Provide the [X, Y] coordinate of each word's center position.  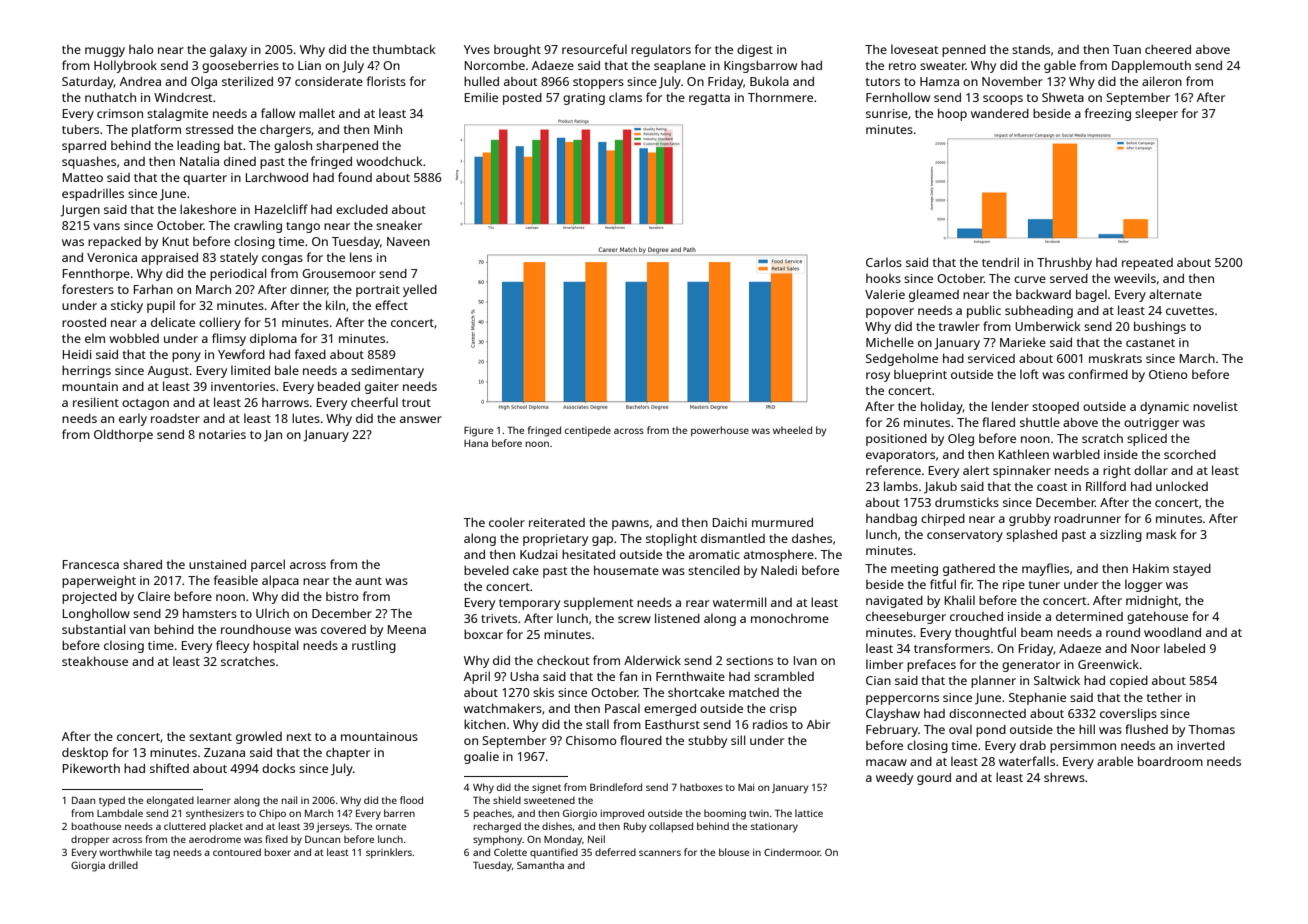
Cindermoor [792, 852]
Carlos [884, 262]
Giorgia [88, 867]
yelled [420, 290]
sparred [84, 147]
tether [1164, 697]
